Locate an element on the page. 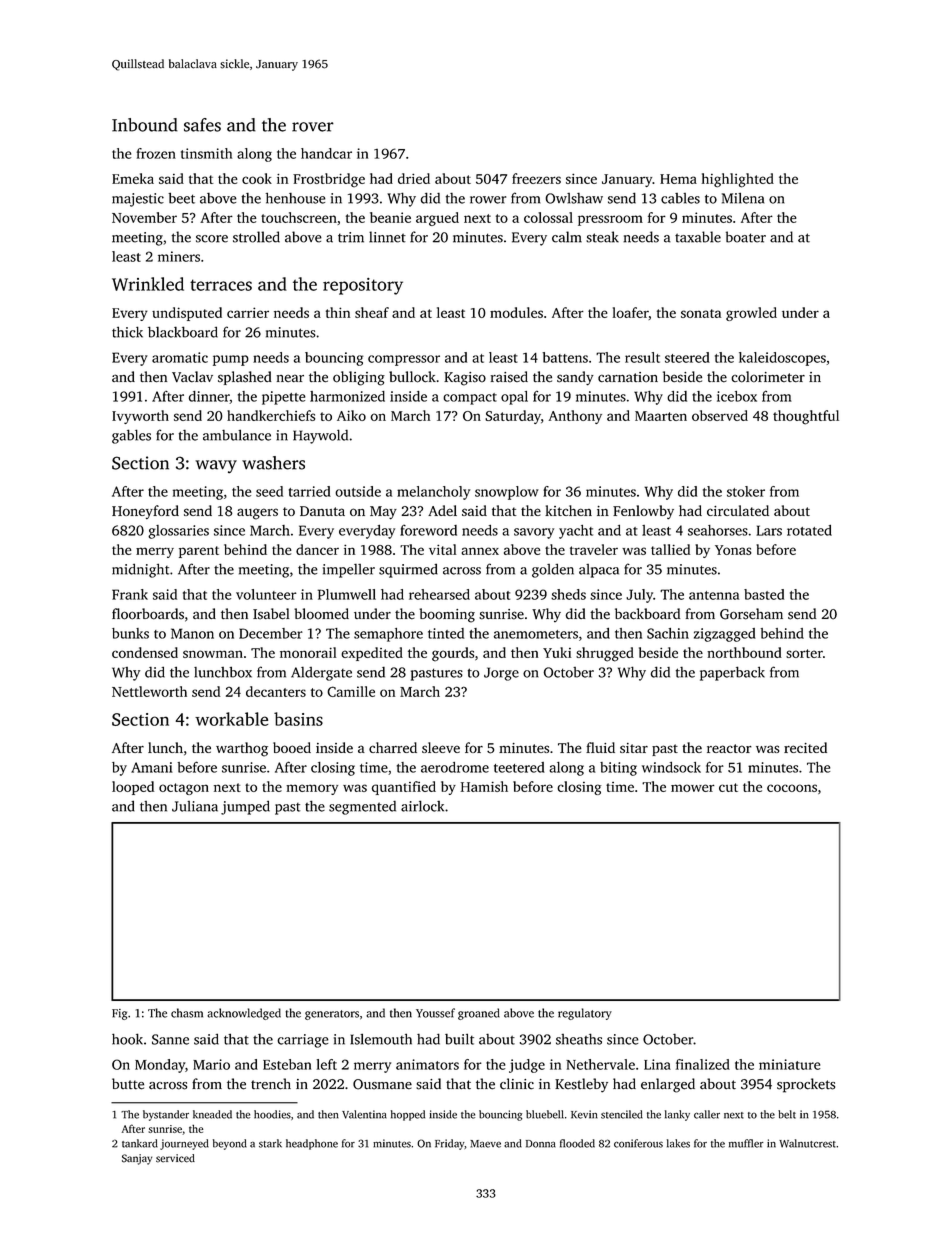  thoughtful is located at coordinates (806, 417).
